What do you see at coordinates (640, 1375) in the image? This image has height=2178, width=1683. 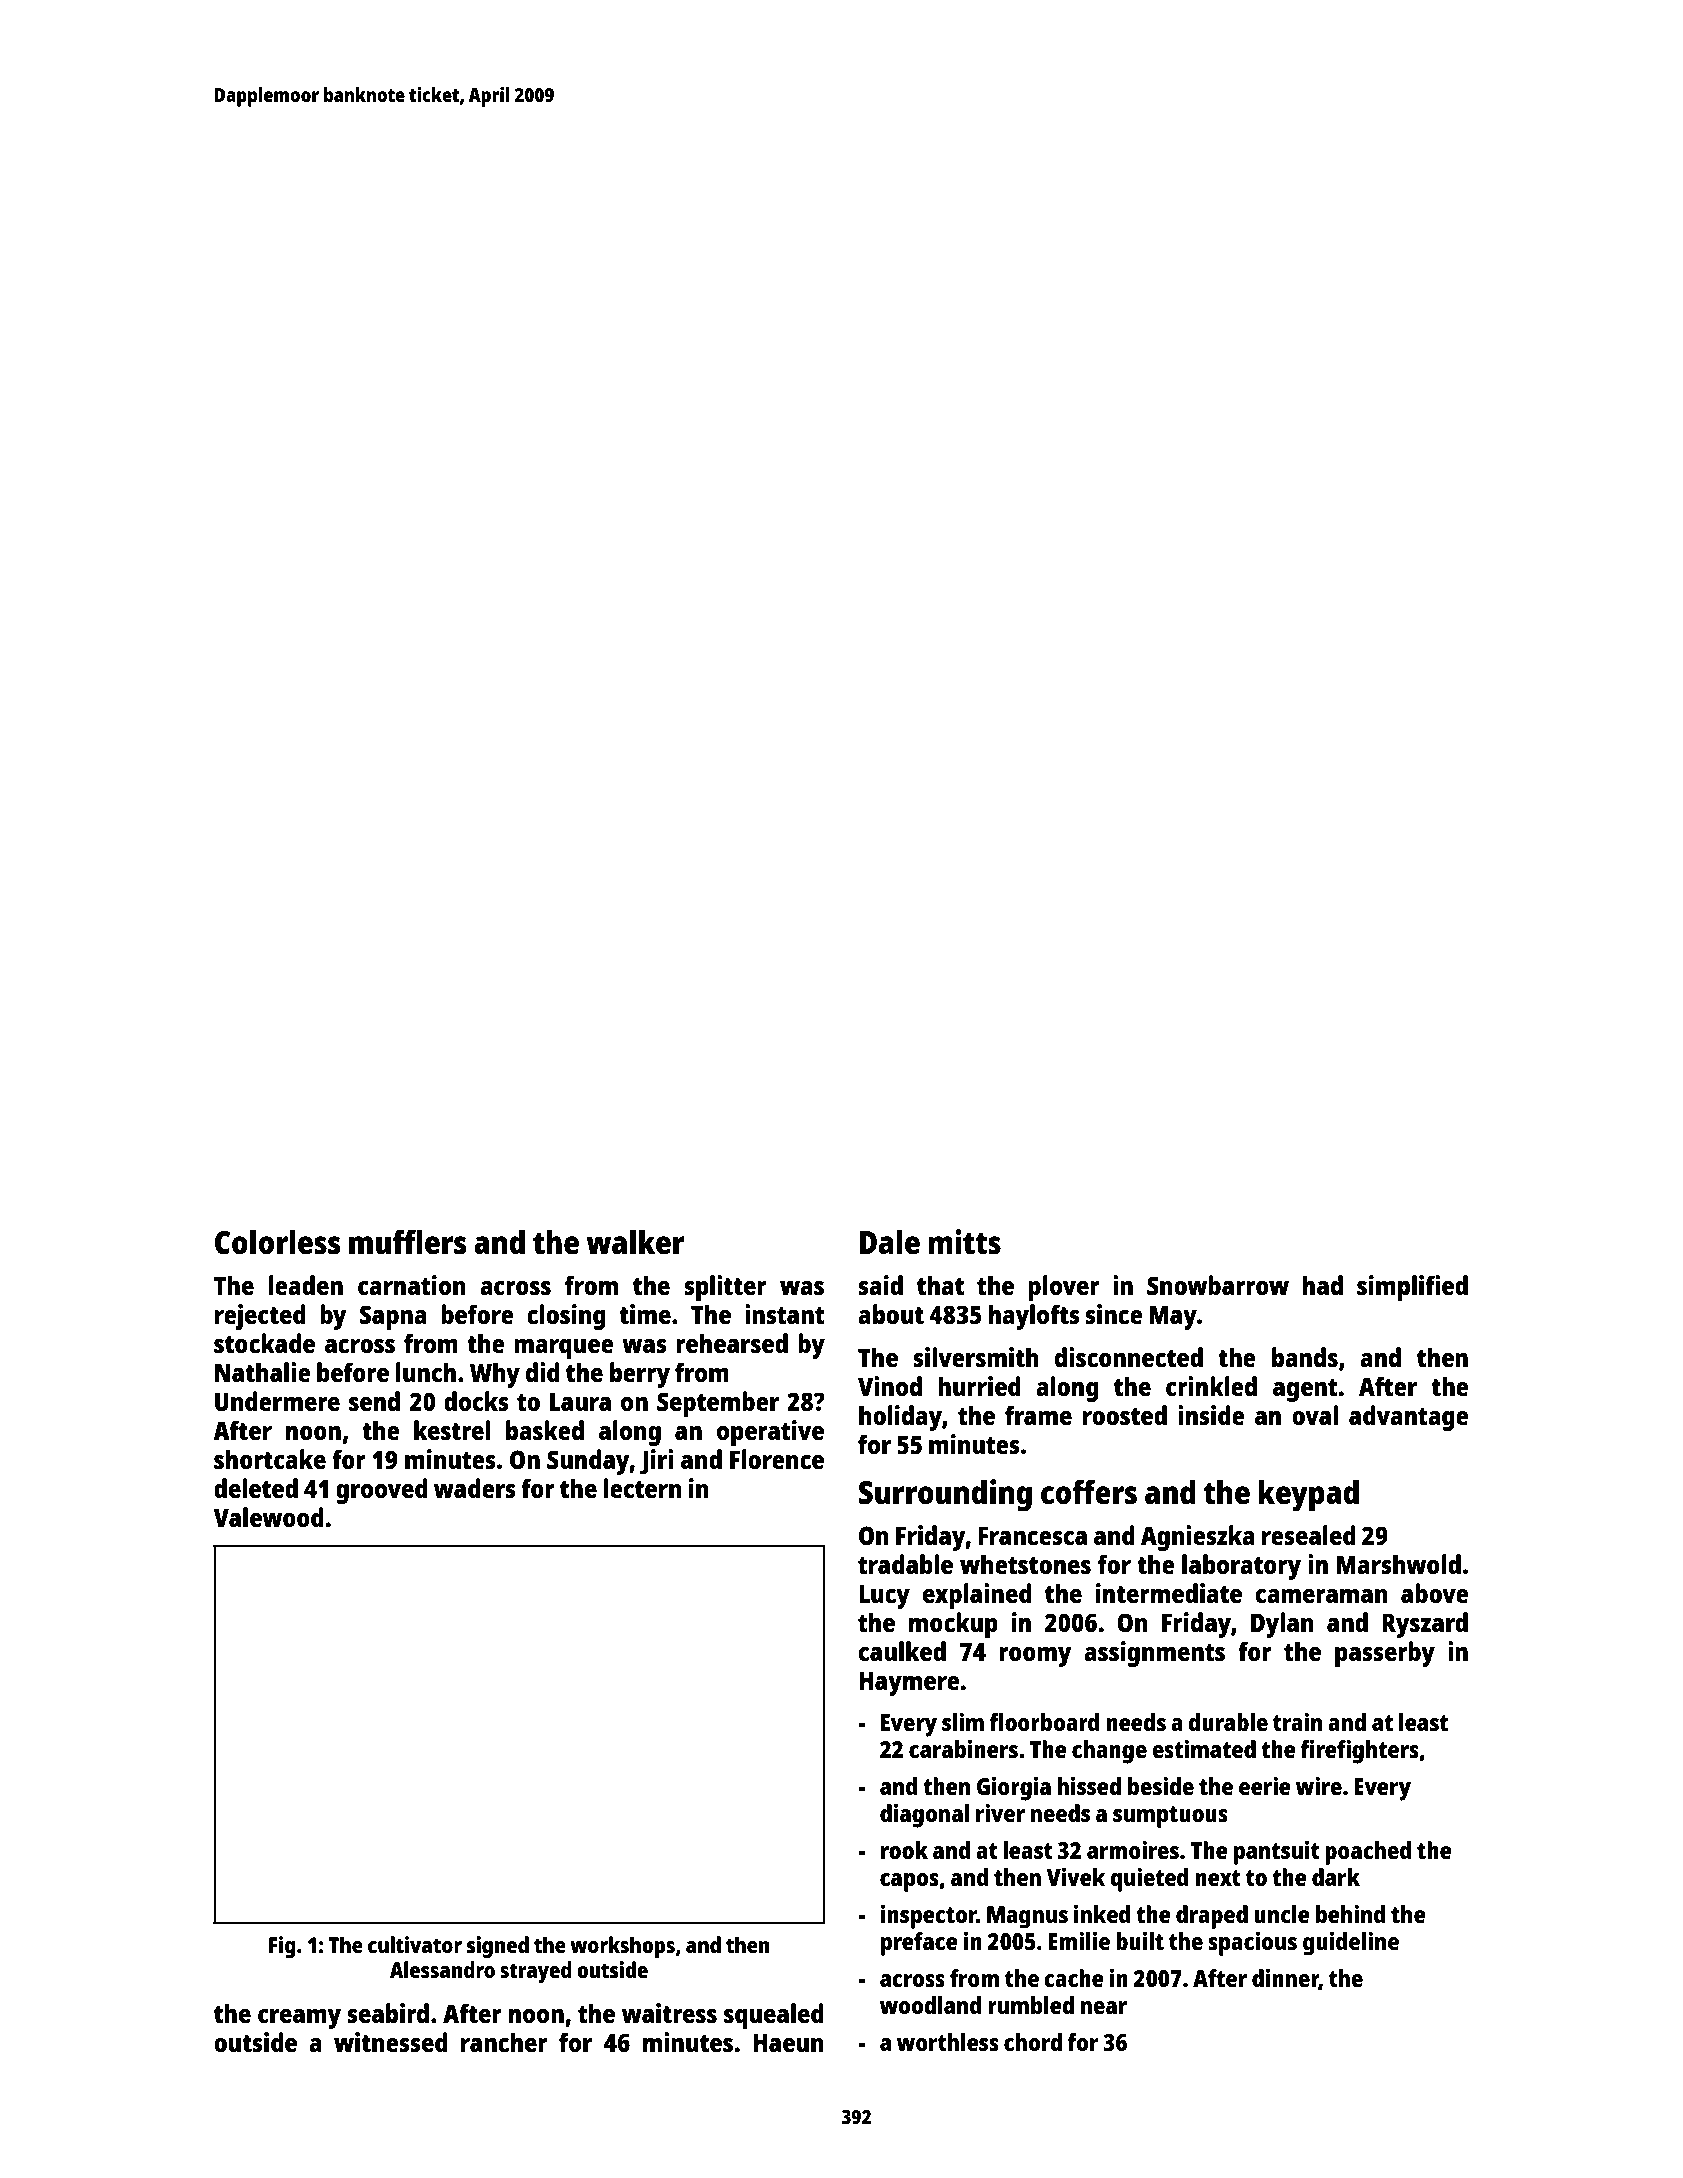 I see `berry` at bounding box center [640, 1375].
